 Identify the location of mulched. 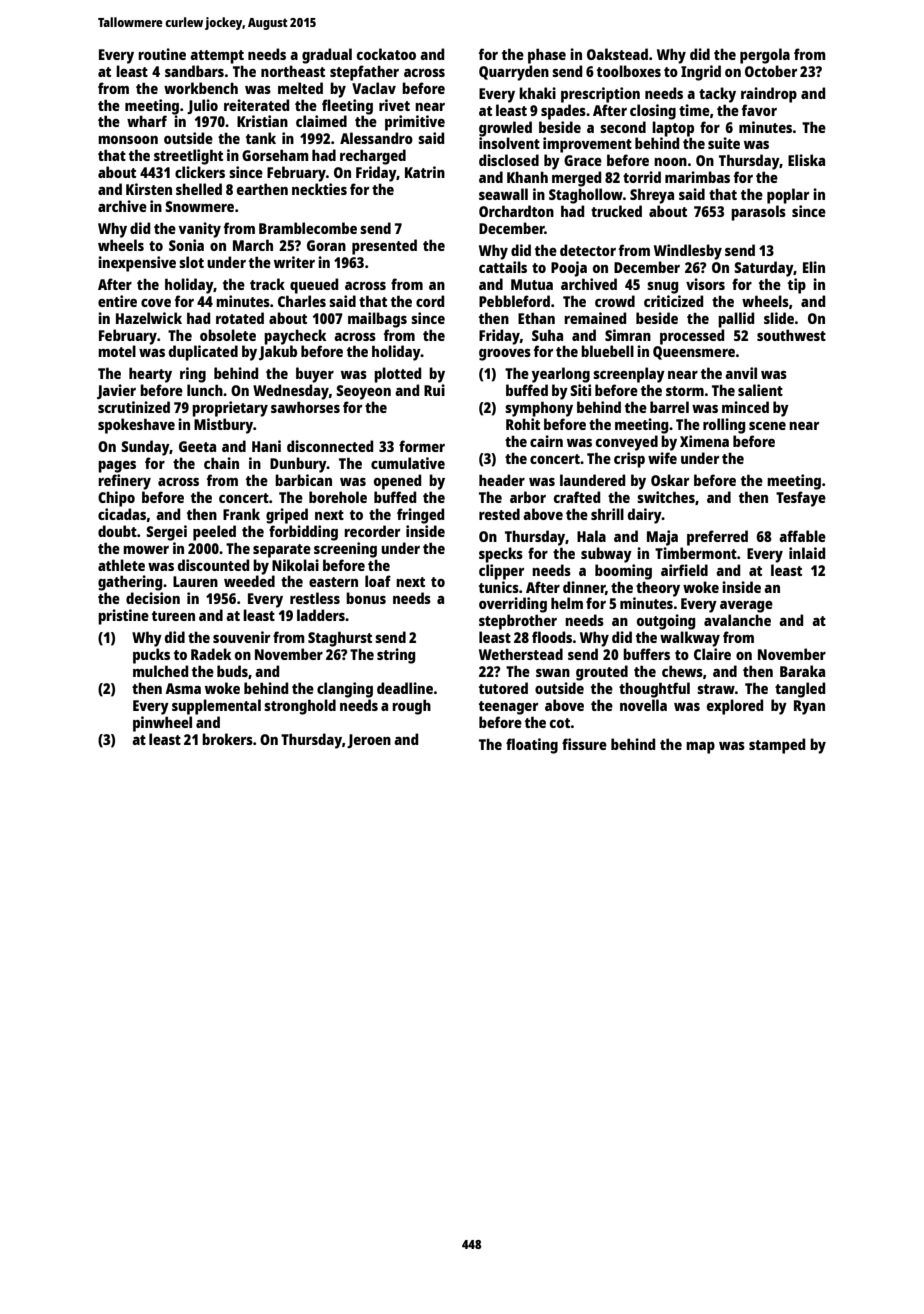
(161, 671).
